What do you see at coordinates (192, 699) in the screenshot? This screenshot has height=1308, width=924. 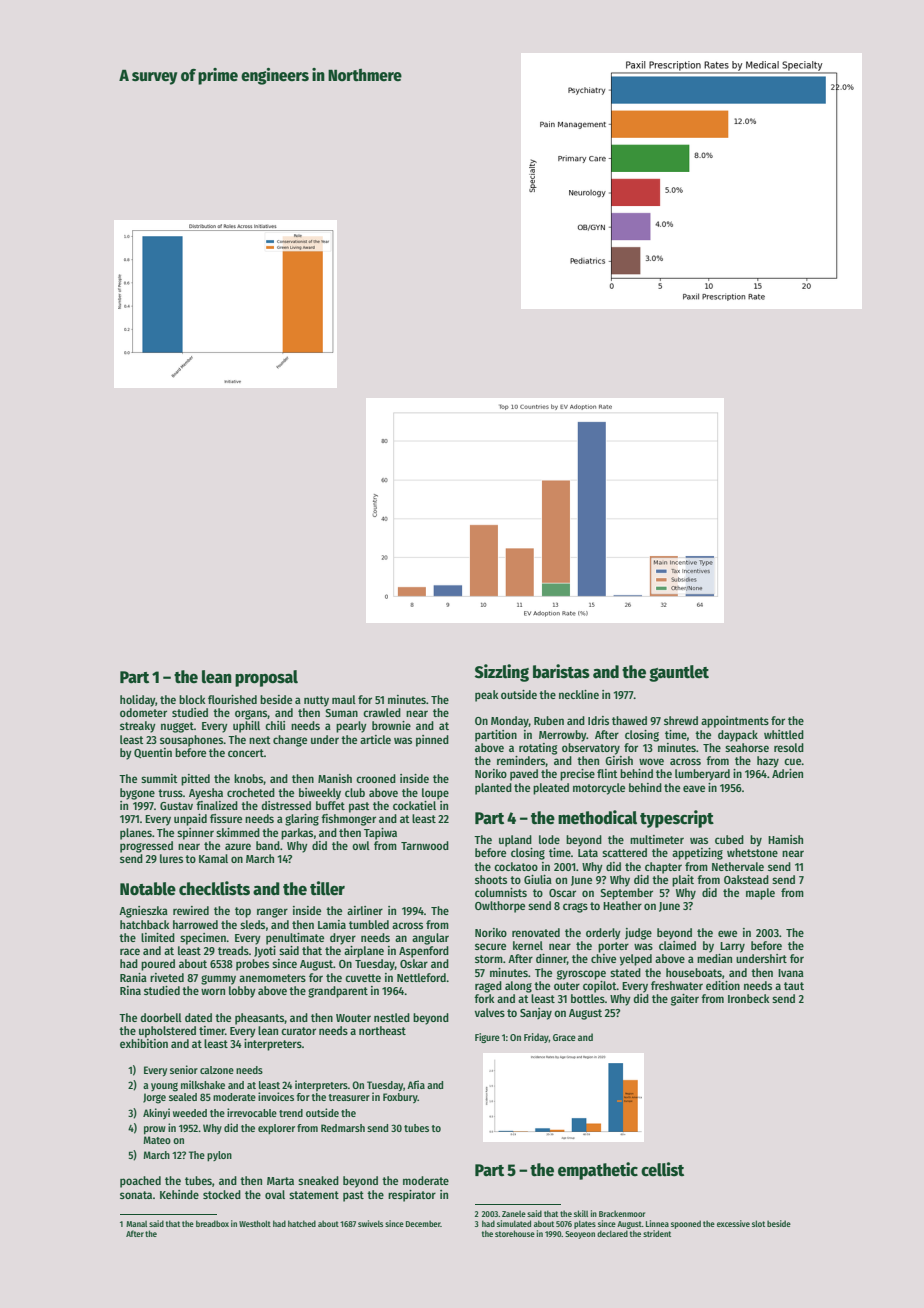 I see `block` at bounding box center [192, 699].
